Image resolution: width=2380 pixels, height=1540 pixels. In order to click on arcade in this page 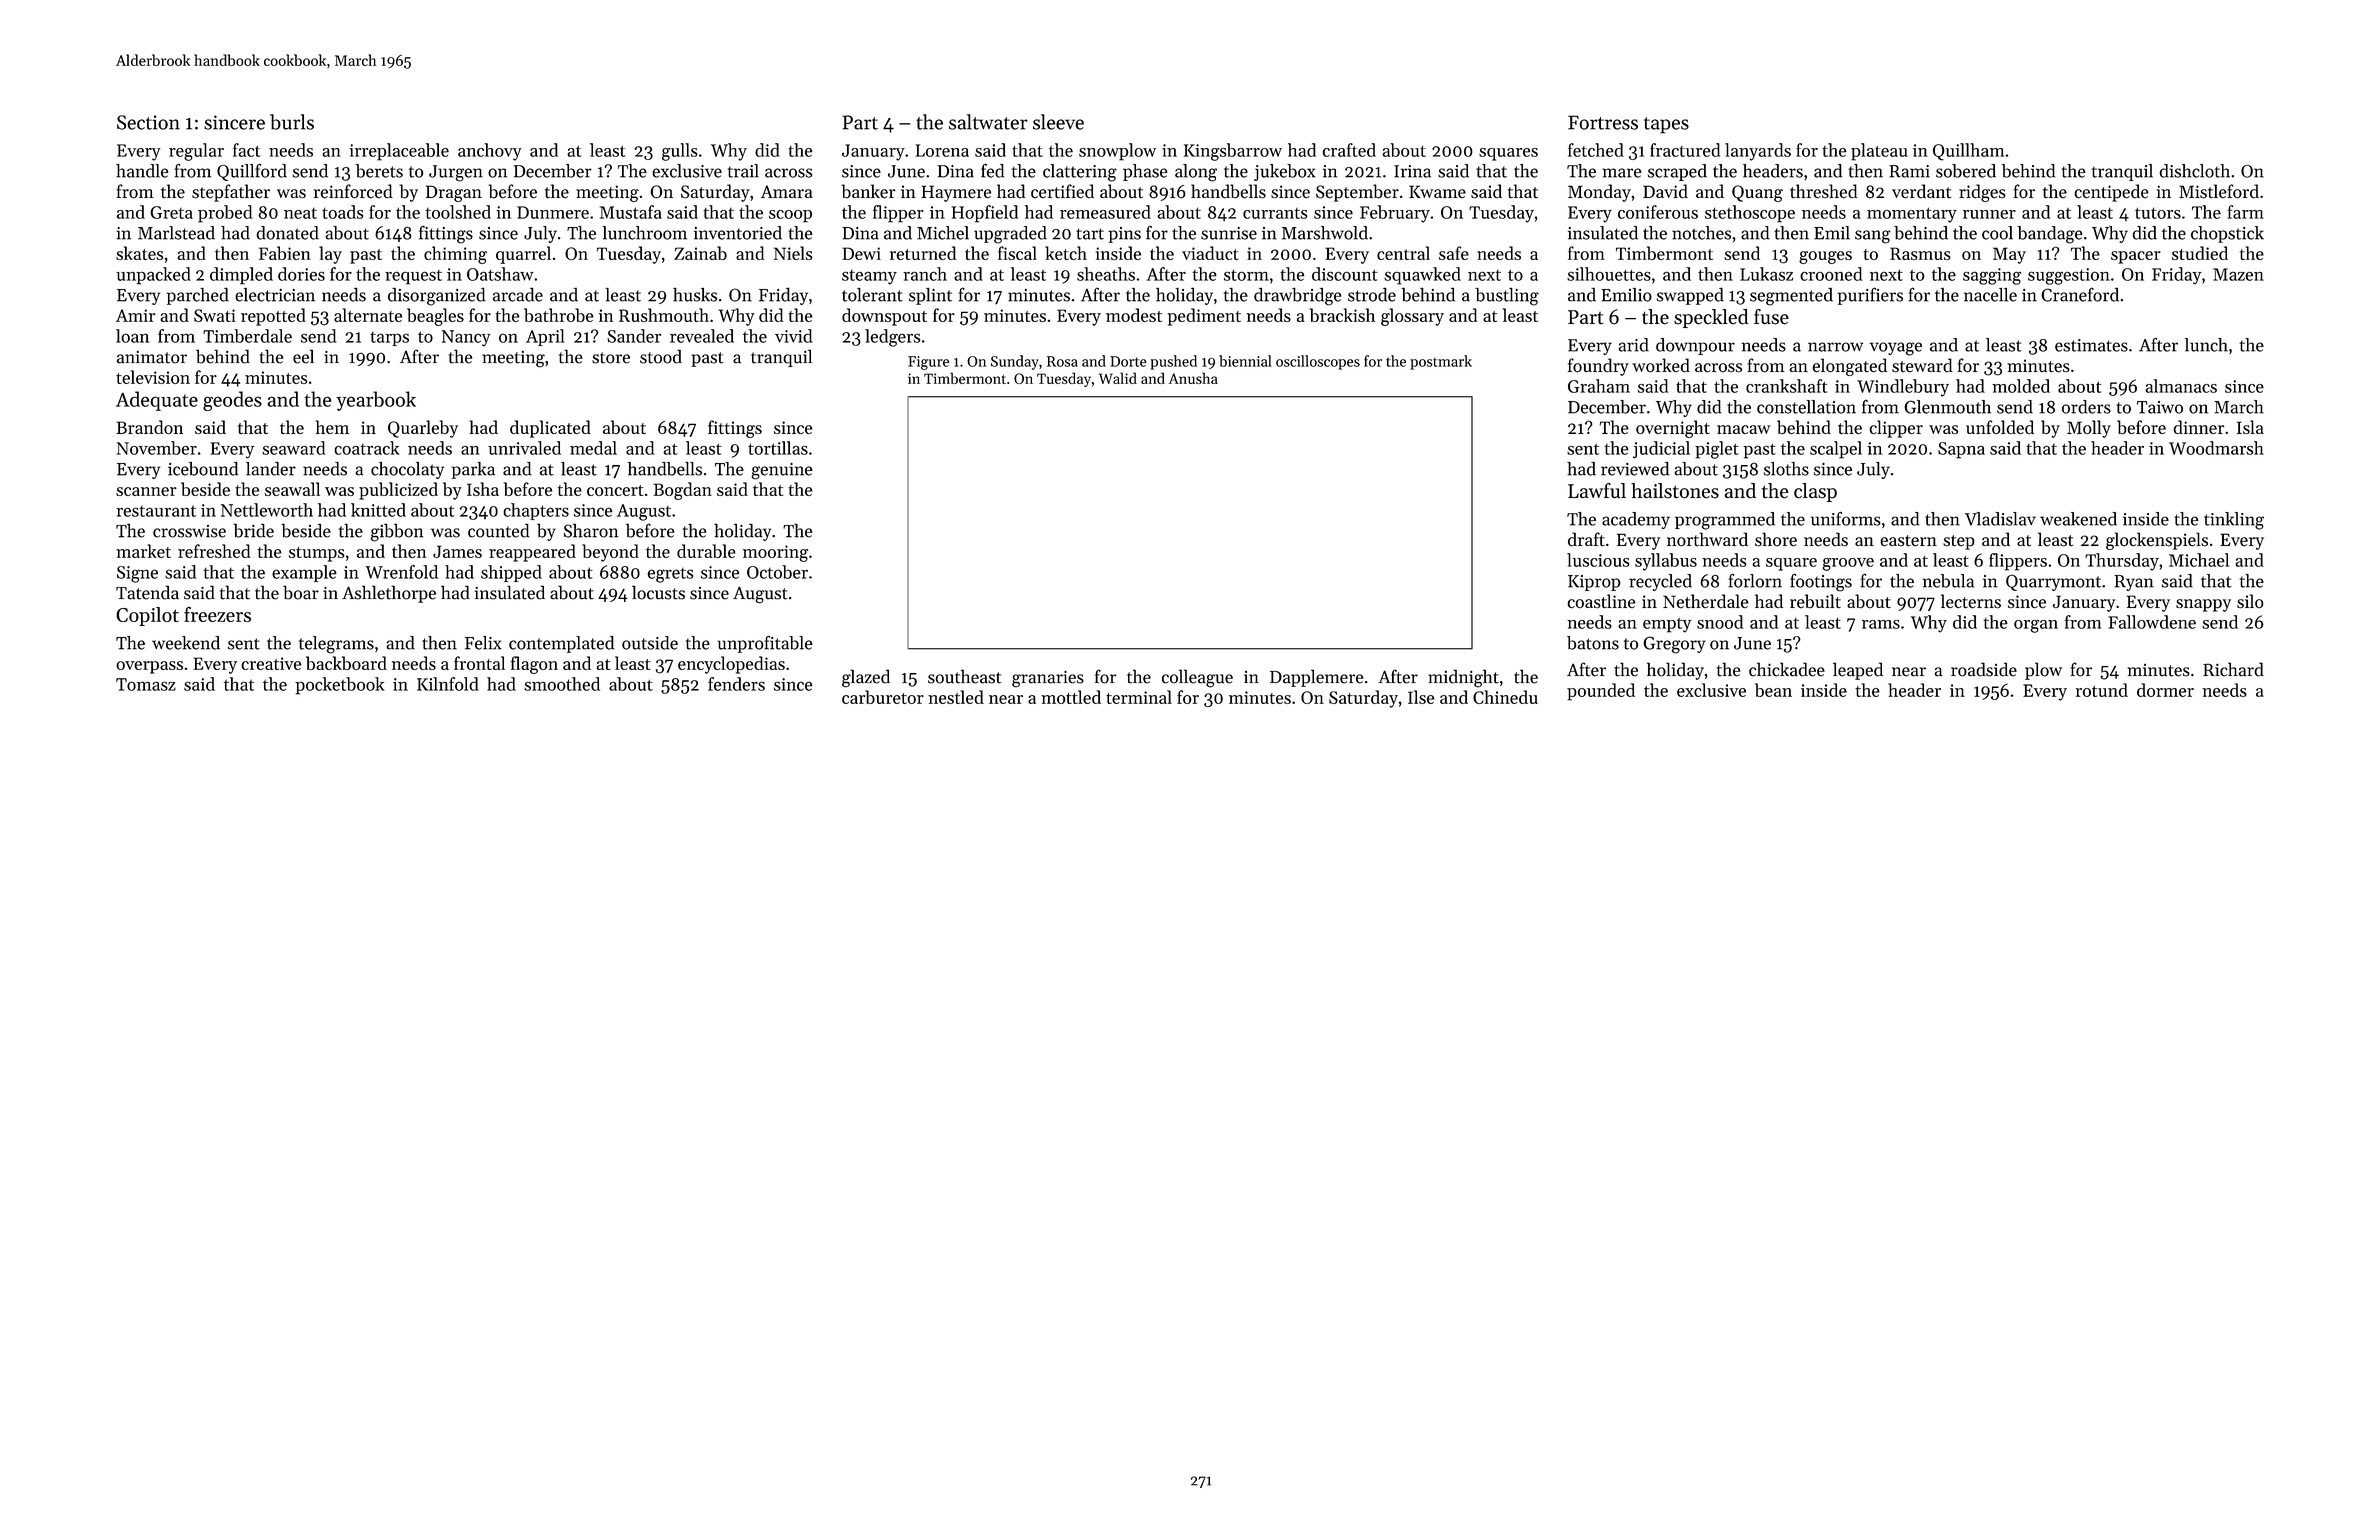, I will do `click(518, 294)`.
